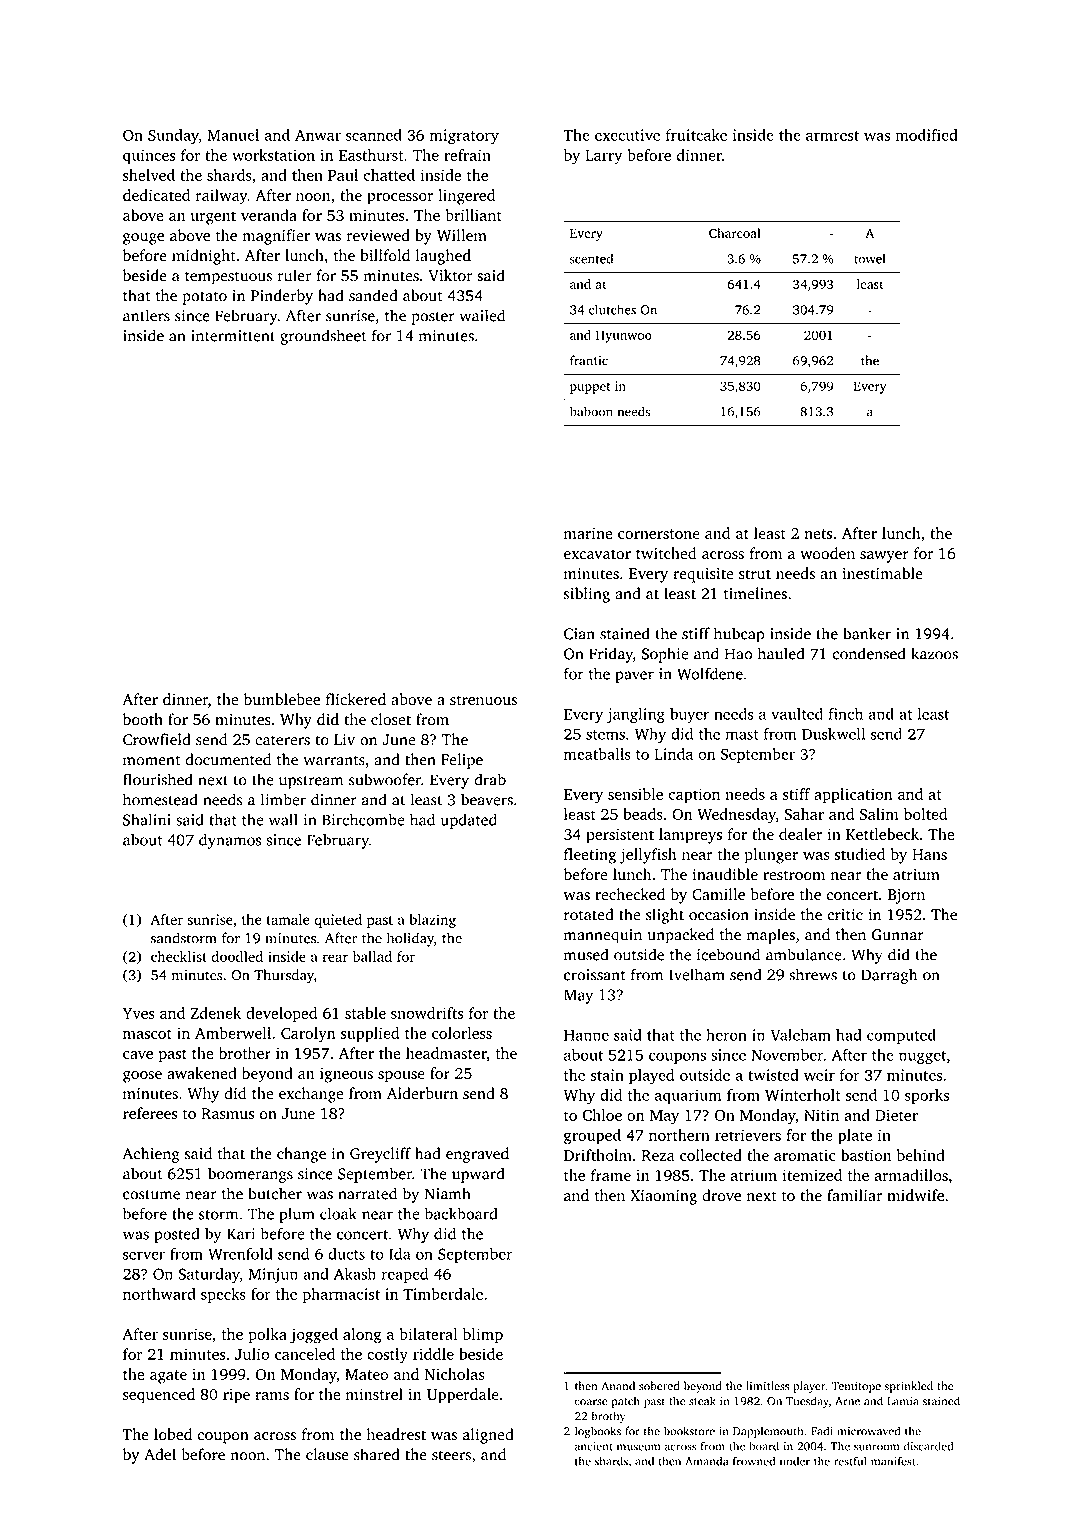 The height and width of the screenshot is (1532, 1083). I want to click on Anwar, so click(318, 135).
